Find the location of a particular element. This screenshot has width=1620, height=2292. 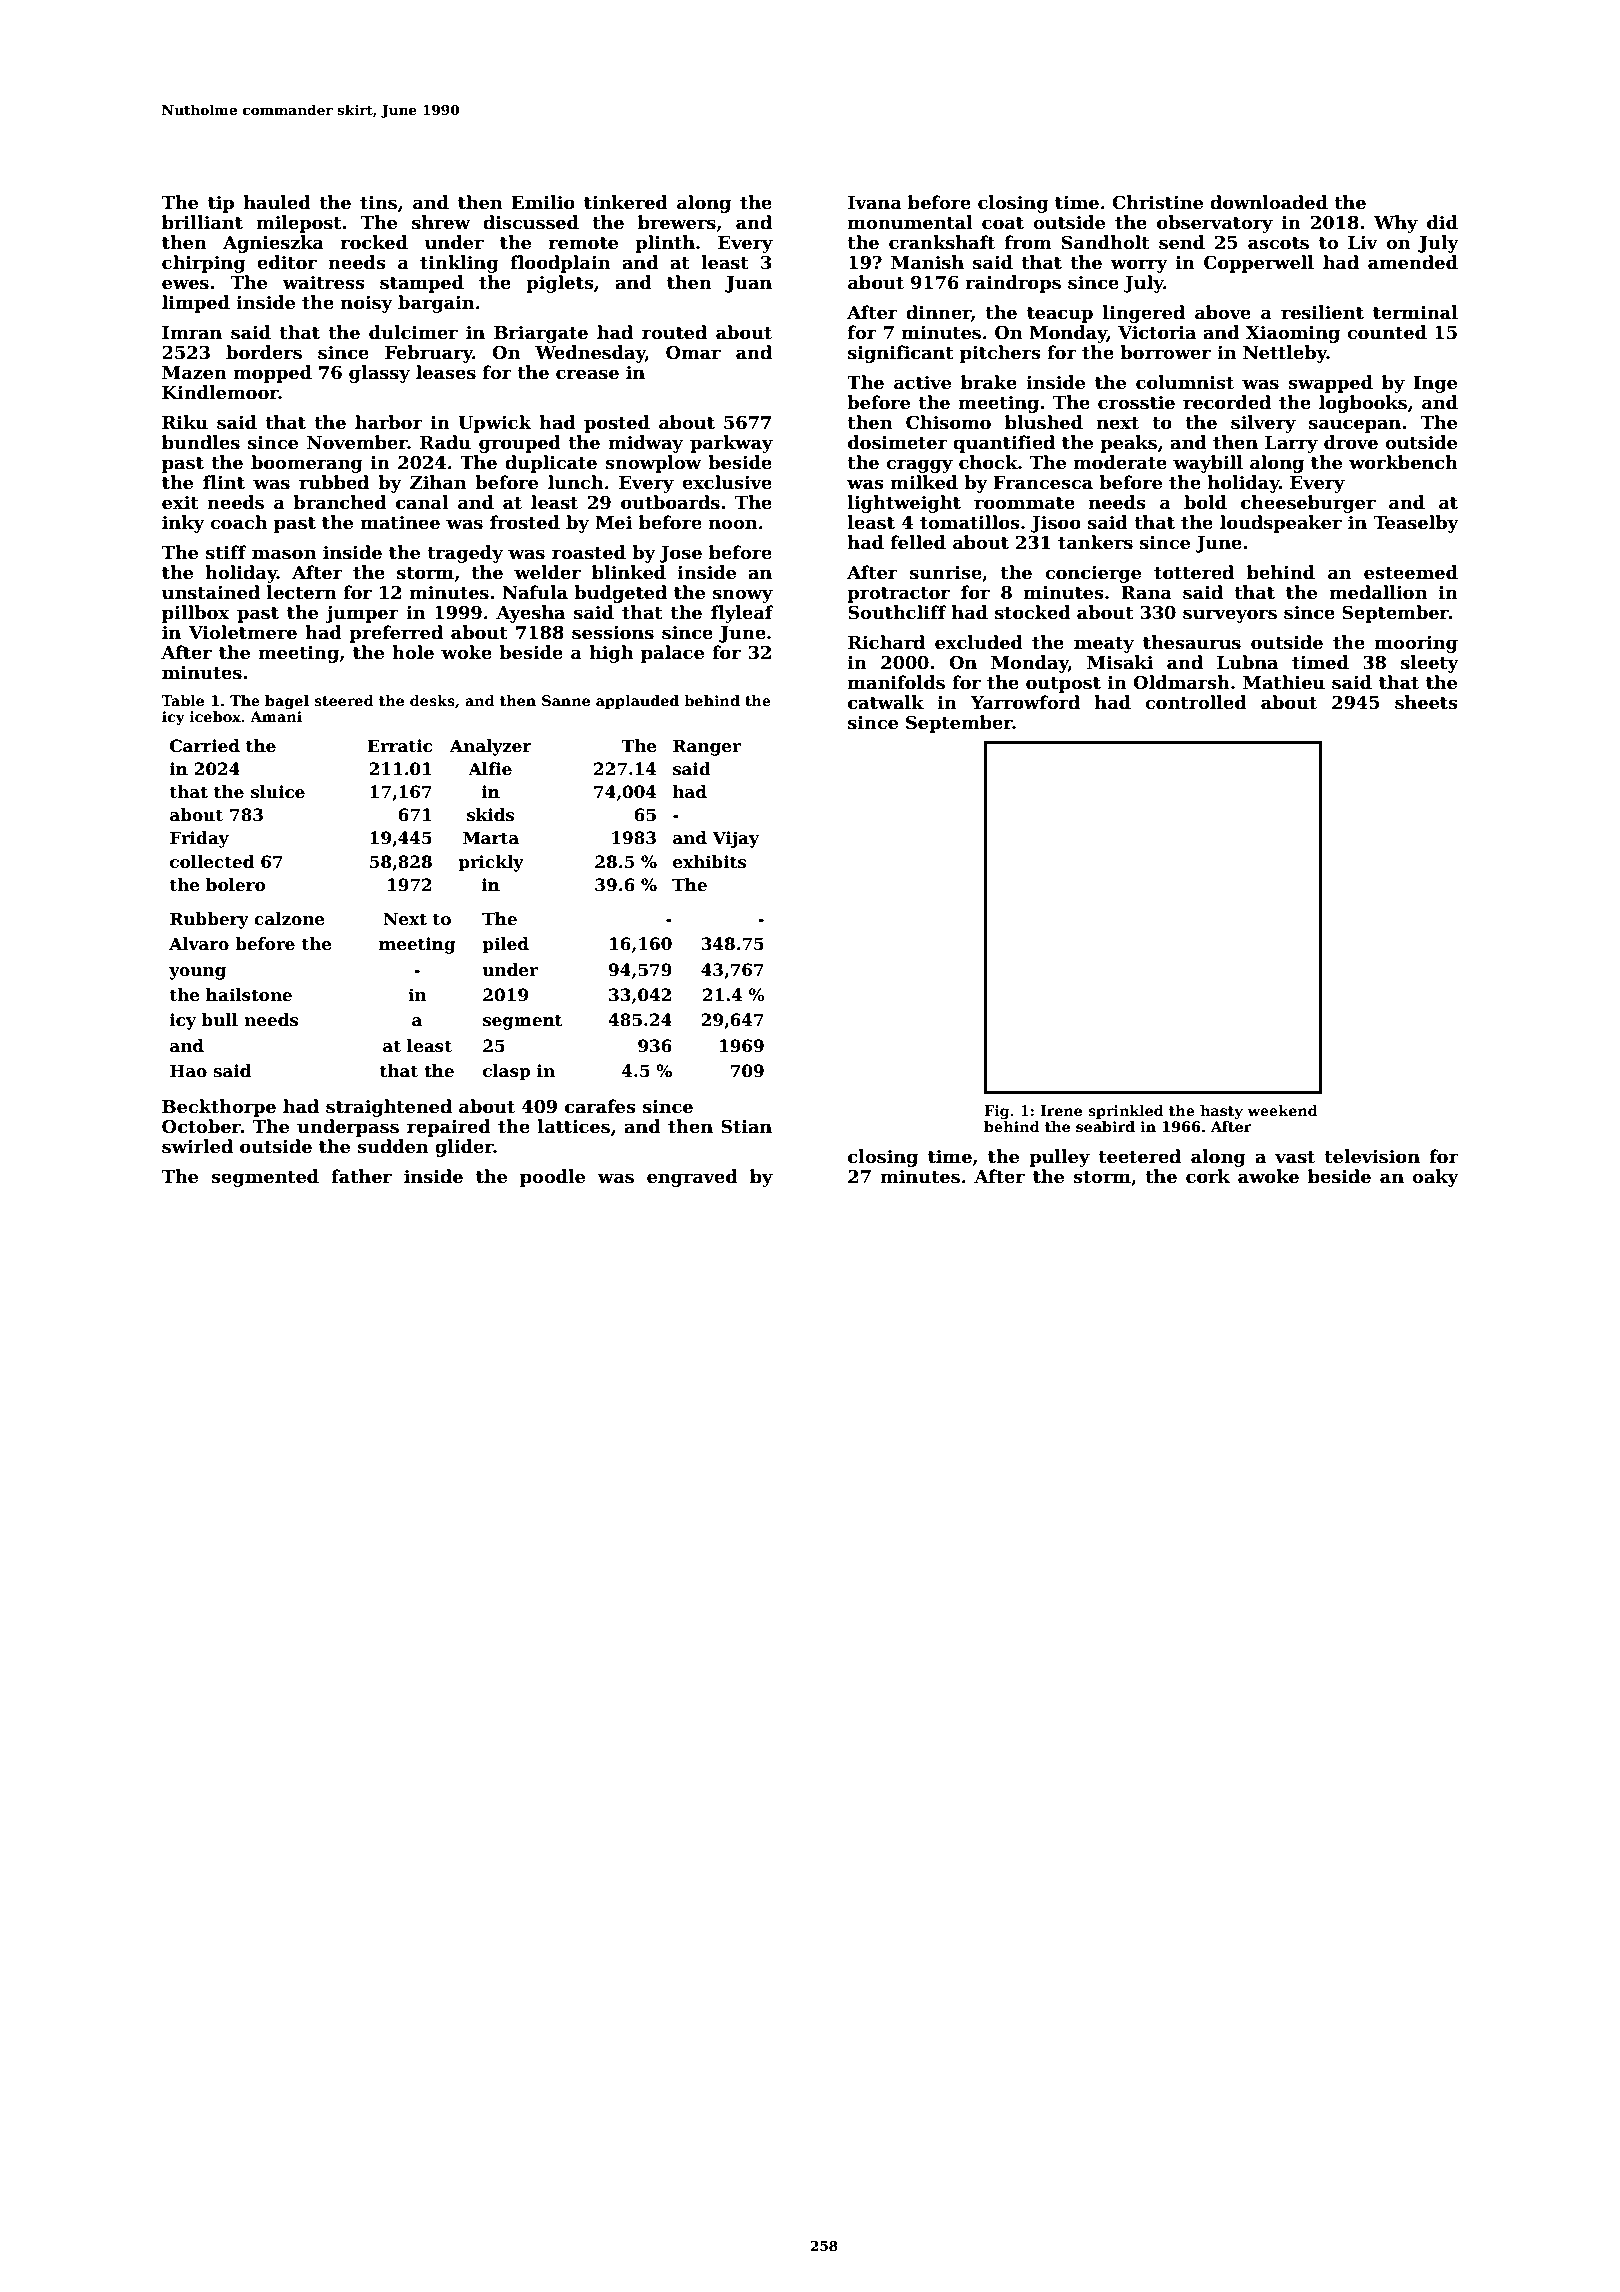

Teaselby is located at coordinates (1416, 524).
